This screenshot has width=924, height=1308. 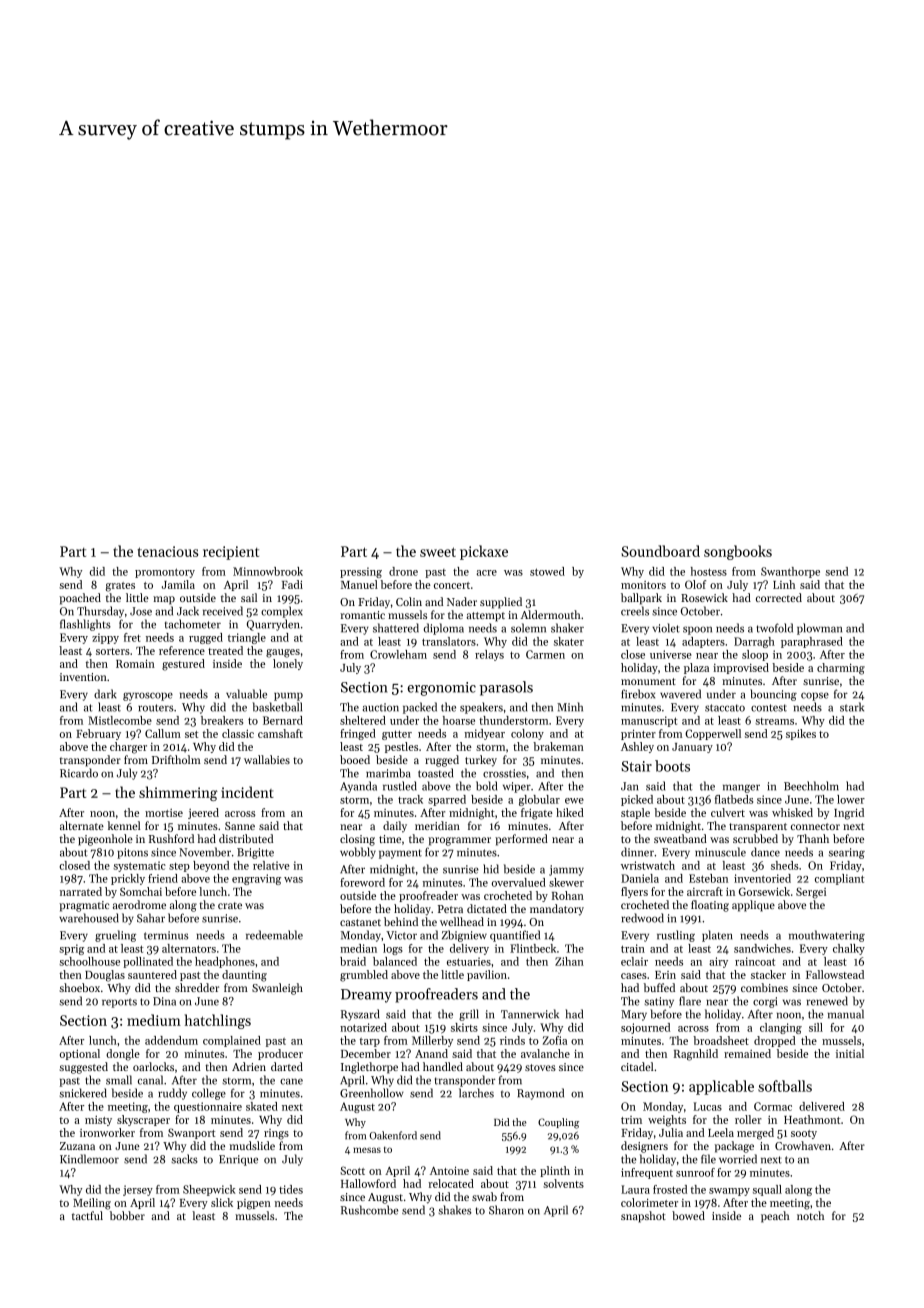 I want to click on tenacious, so click(x=167, y=551).
